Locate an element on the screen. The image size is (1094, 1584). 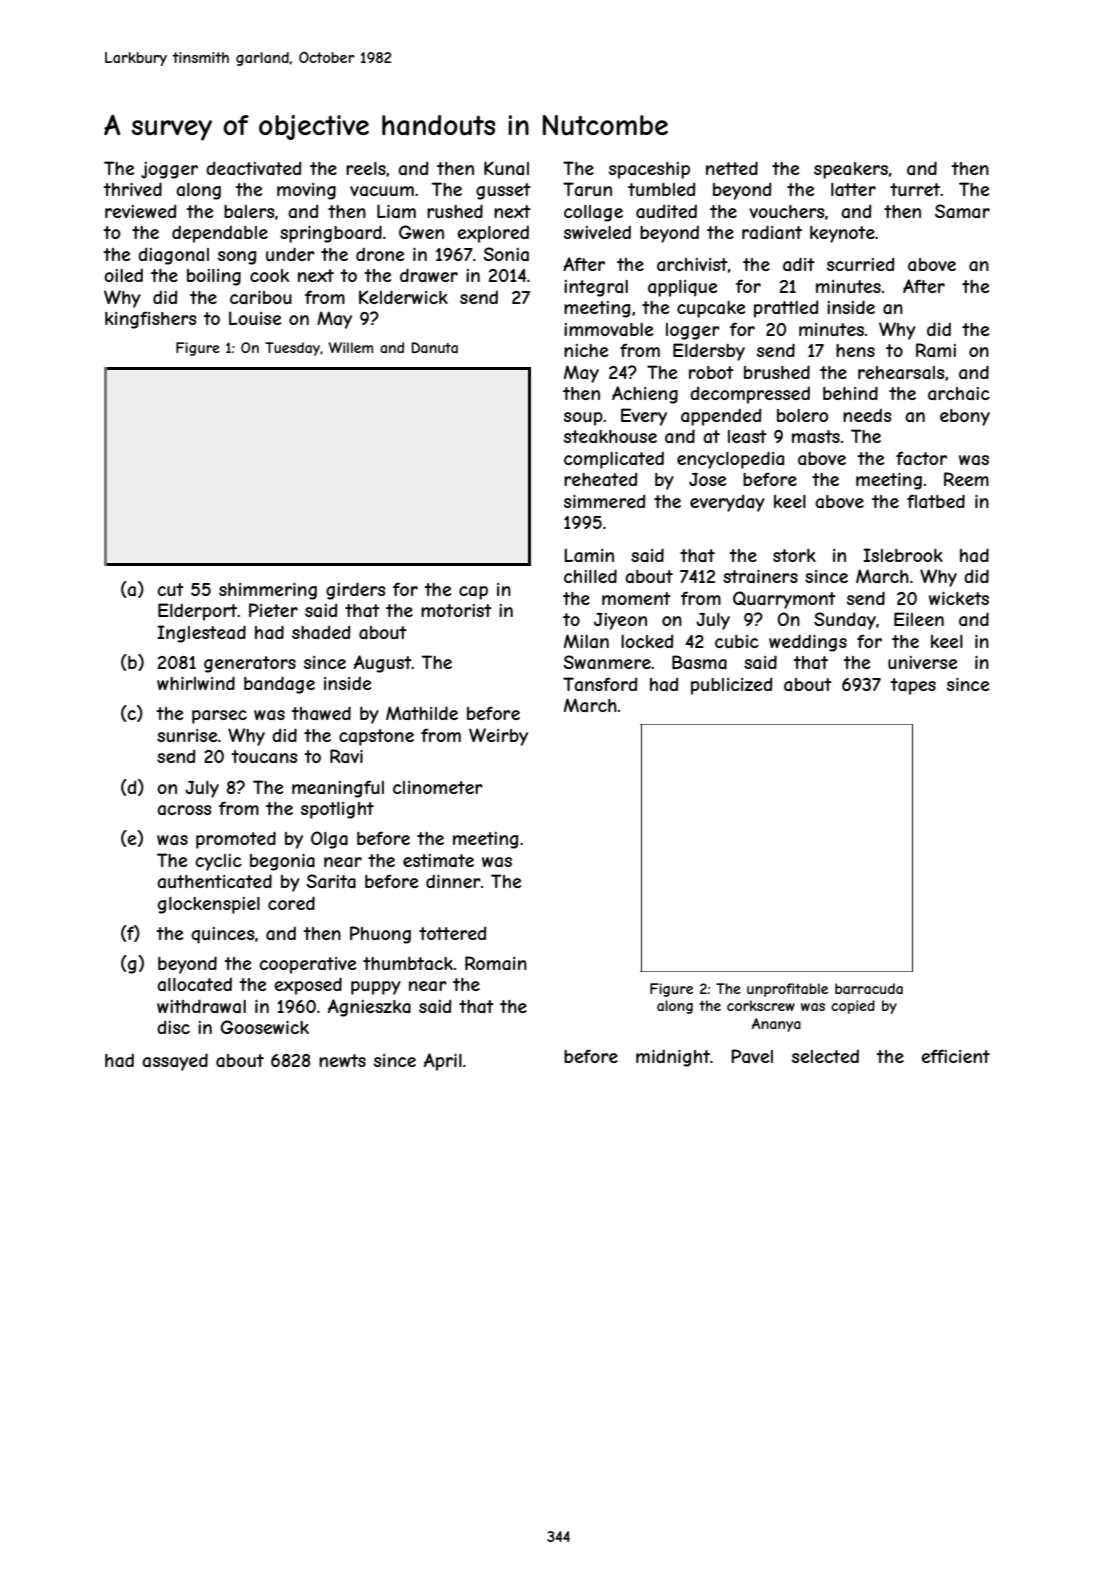
decompressed is located at coordinates (750, 395).
